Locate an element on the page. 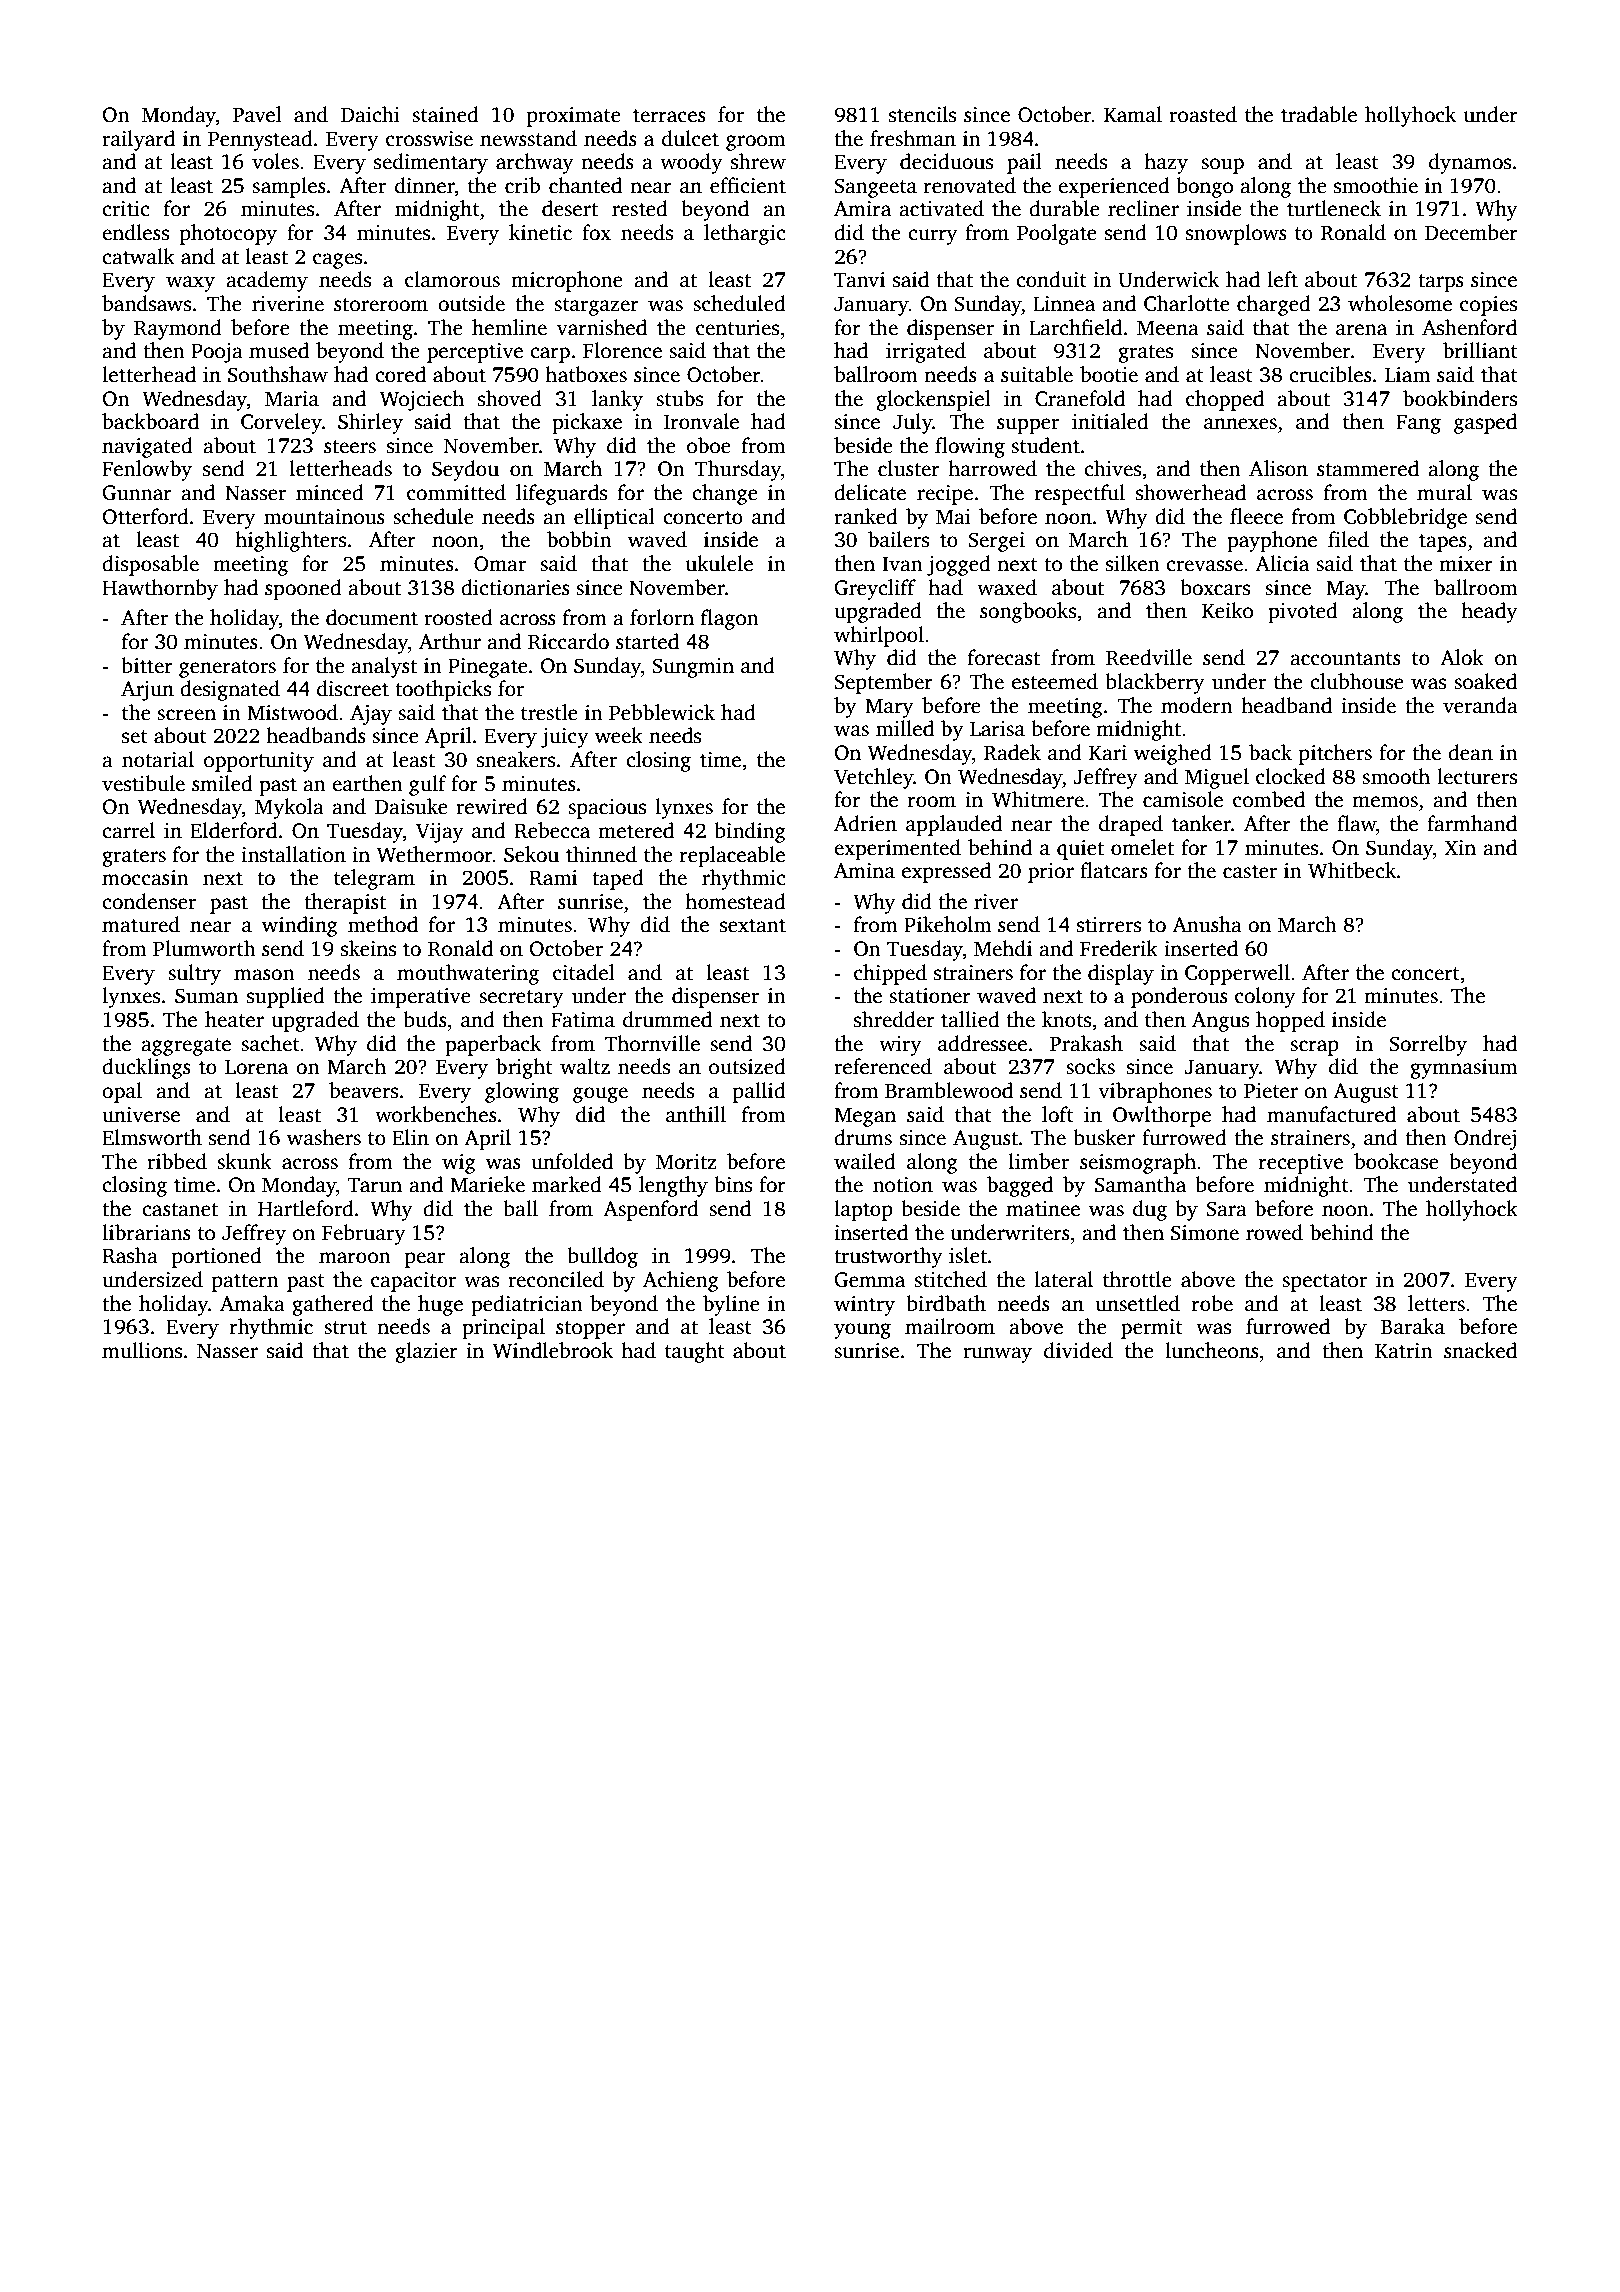  castanet is located at coordinates (180, 1210).
